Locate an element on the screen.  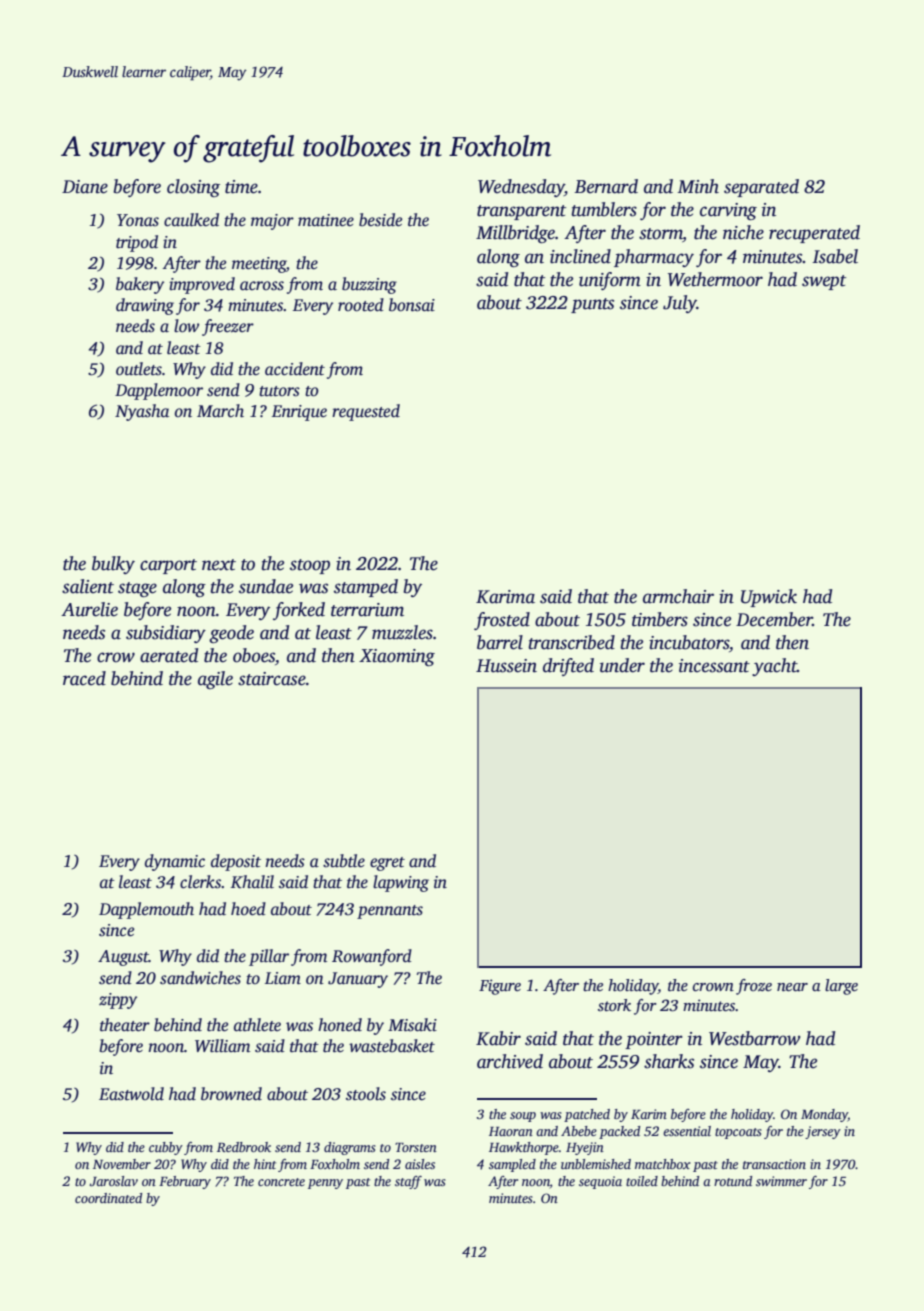
stools is located at coordinates (366, 1094).
